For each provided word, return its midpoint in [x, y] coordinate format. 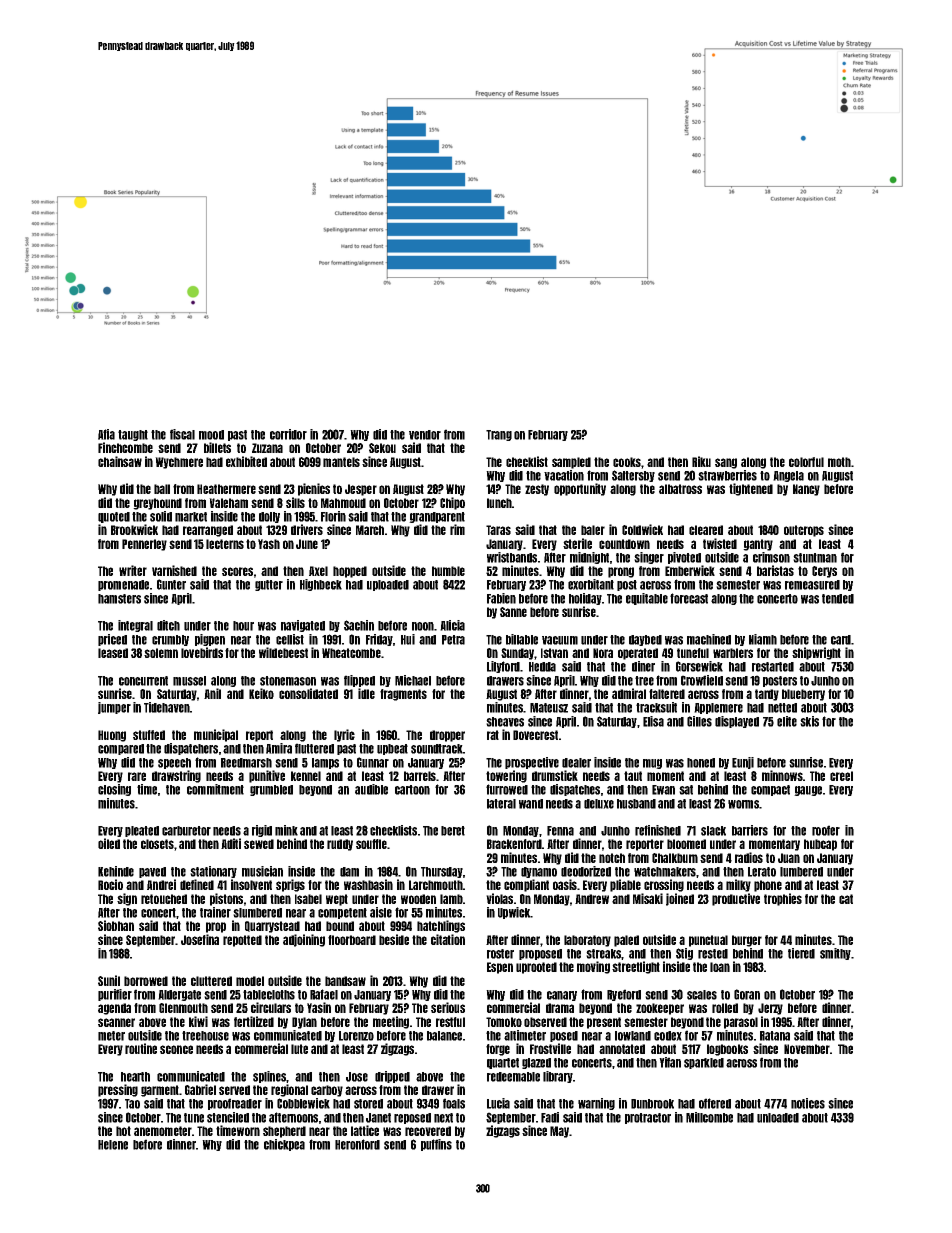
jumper [114, 708]
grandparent [437, 517]
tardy [767, 695]
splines [269, 1077]
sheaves [505, 722]
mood [211, 435]
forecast [689, 598]
